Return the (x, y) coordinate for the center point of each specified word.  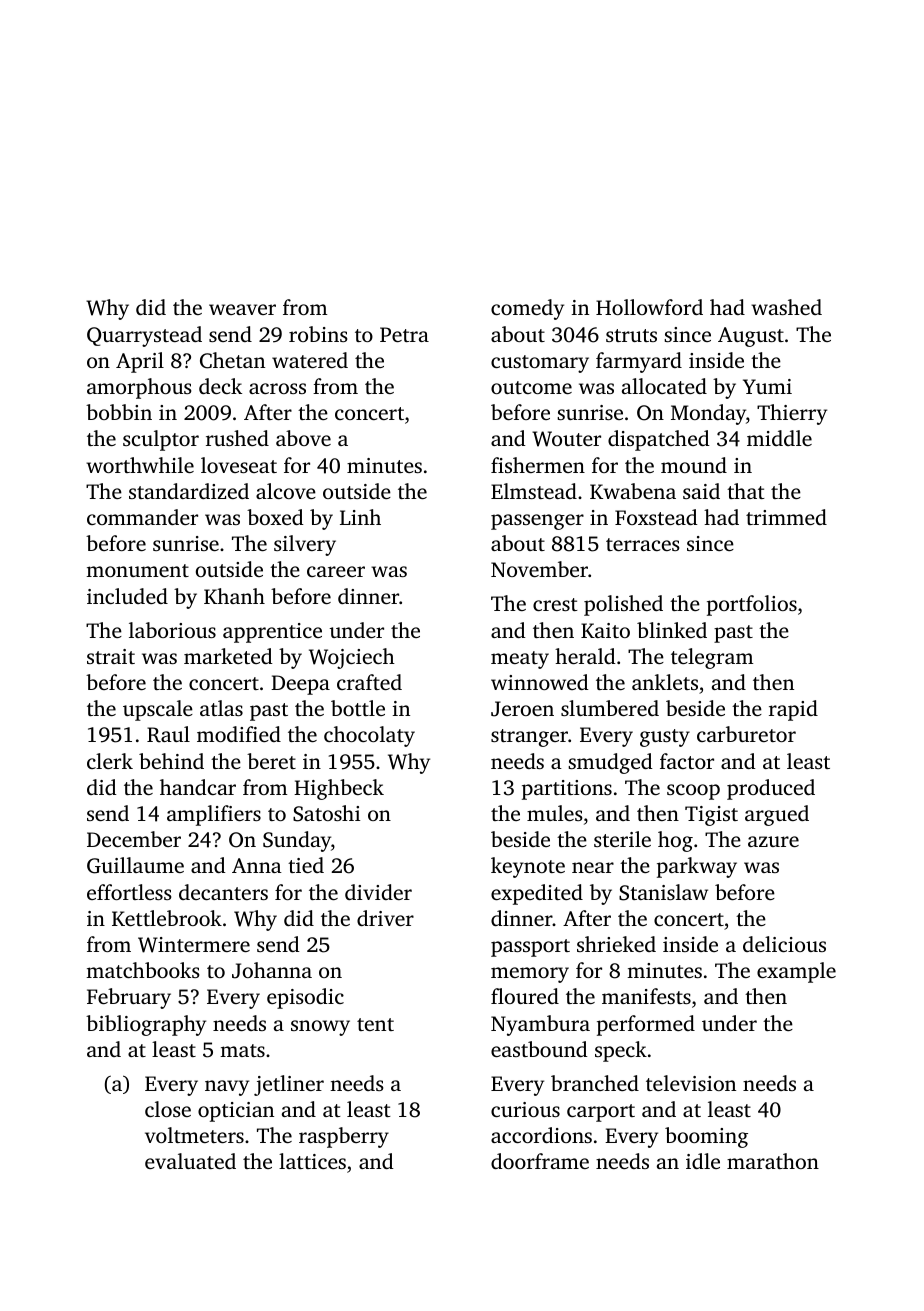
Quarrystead (144, 336)
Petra (404, 334)
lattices (312, 1161)
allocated (664, 386)
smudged (610, 763)
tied (306, 865)
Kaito (605, 630)
